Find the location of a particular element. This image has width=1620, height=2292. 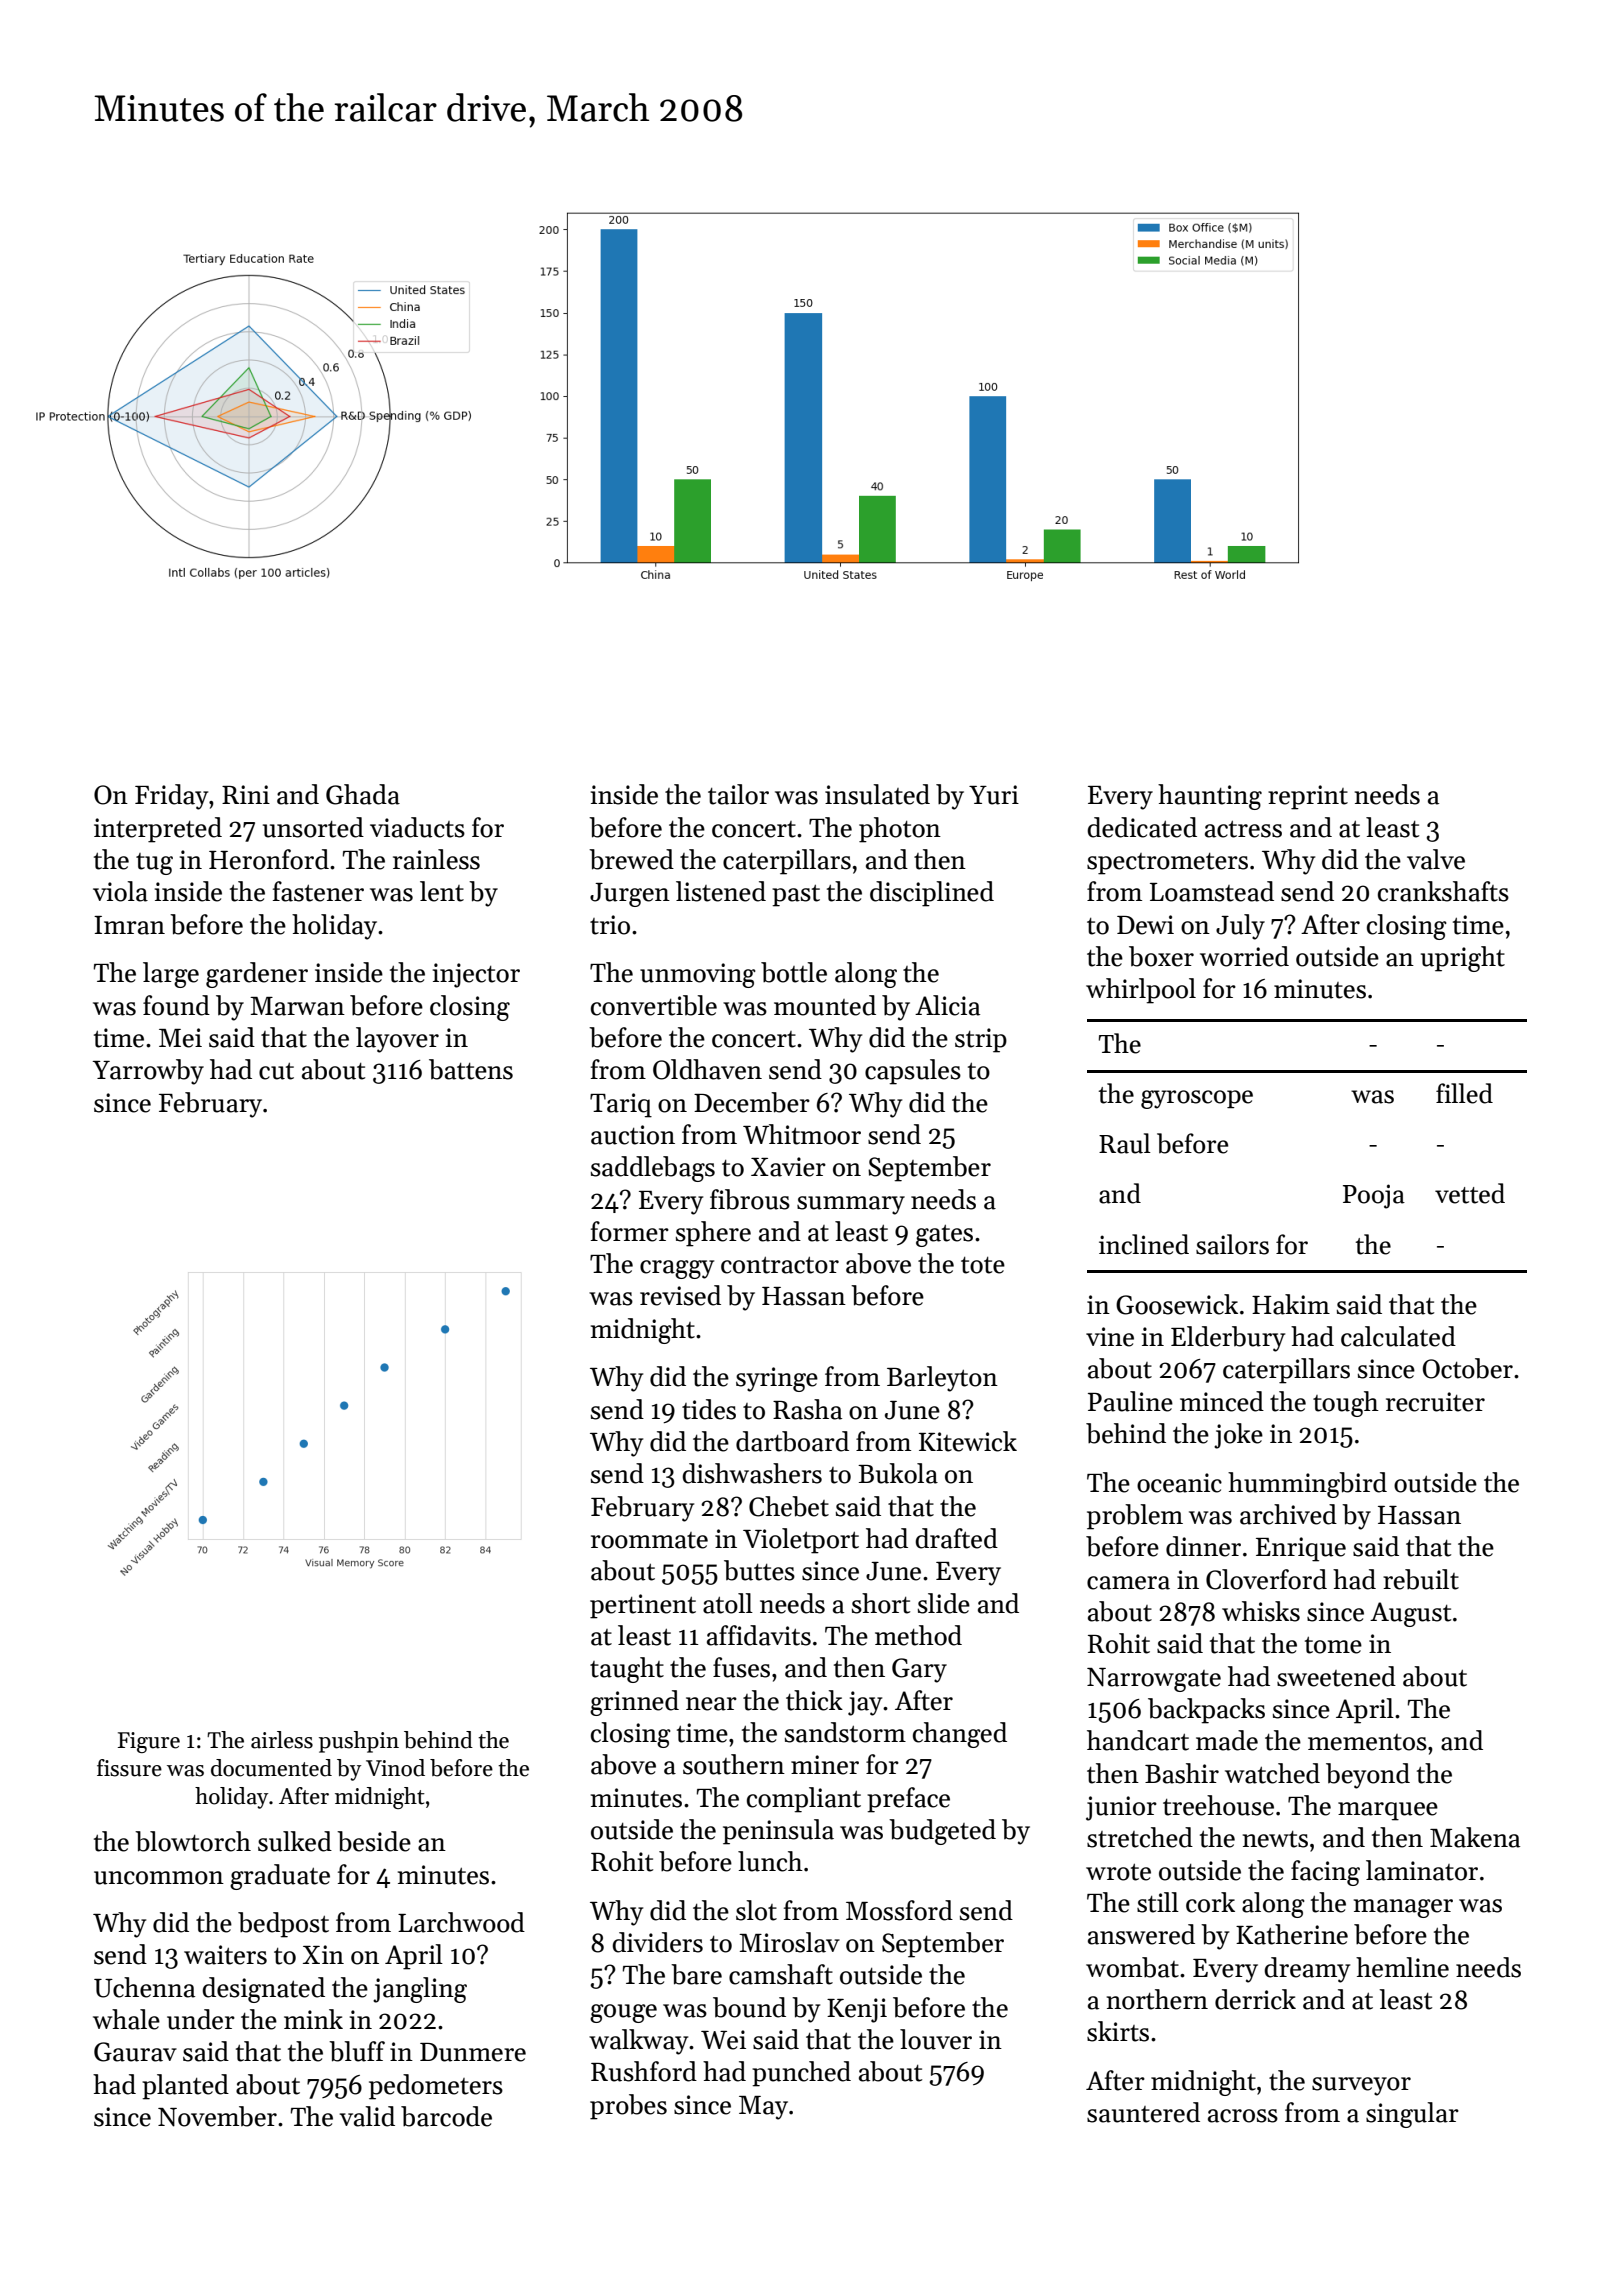

crankshafts is located at coordinates (1443, 891).
